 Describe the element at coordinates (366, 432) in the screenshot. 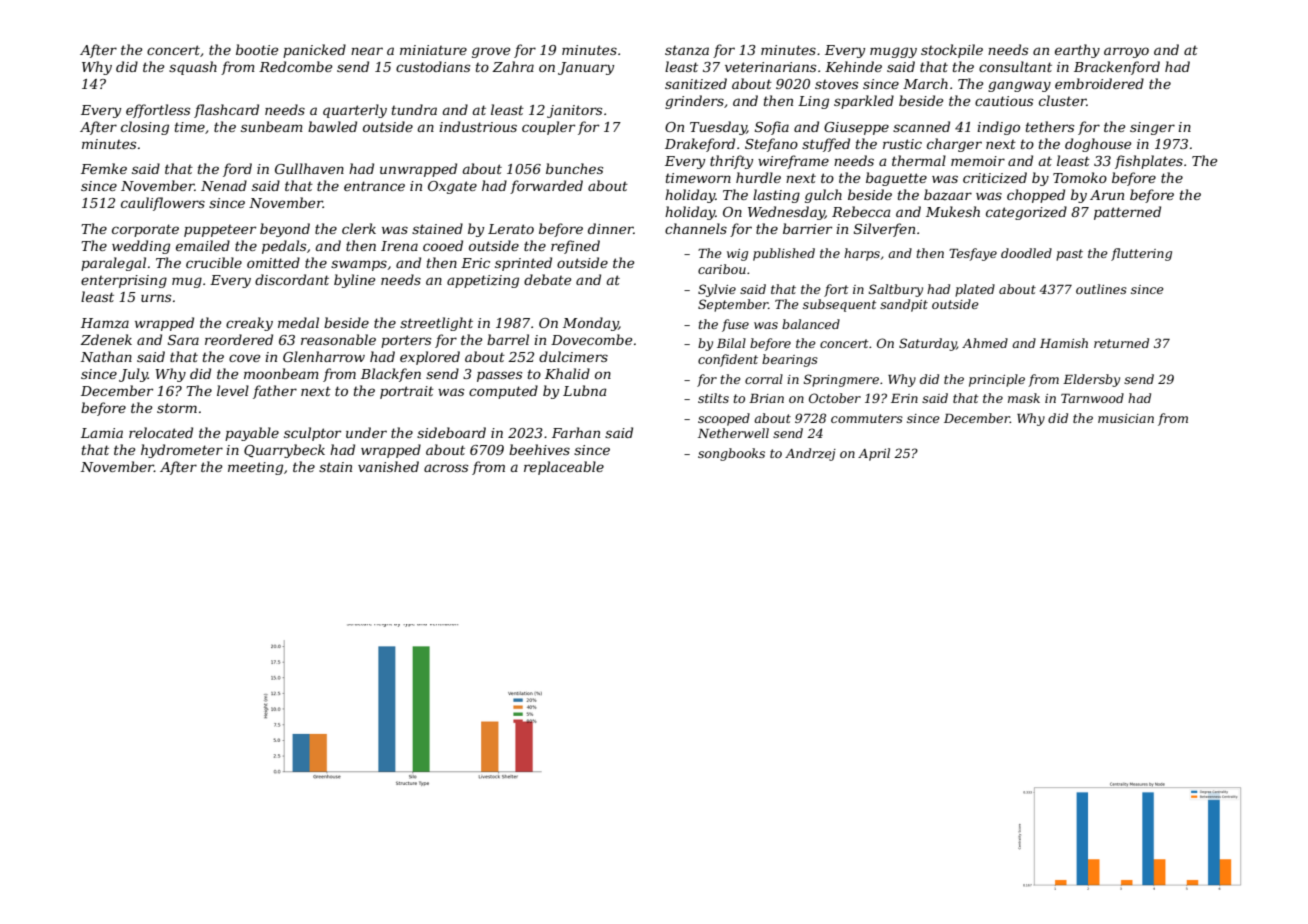

I see `under` at that location.
